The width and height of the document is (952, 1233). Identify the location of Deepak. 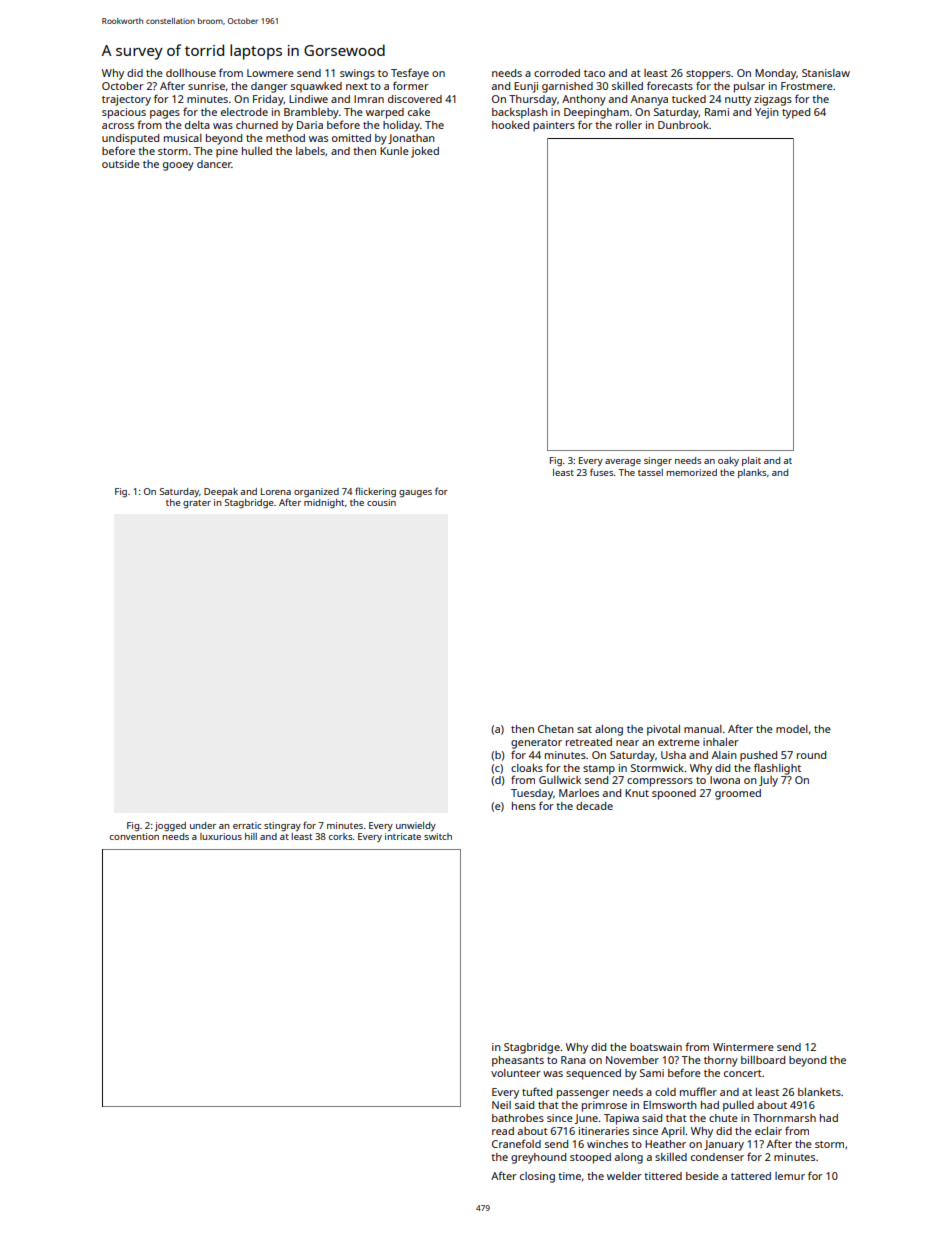
(221, 492).
